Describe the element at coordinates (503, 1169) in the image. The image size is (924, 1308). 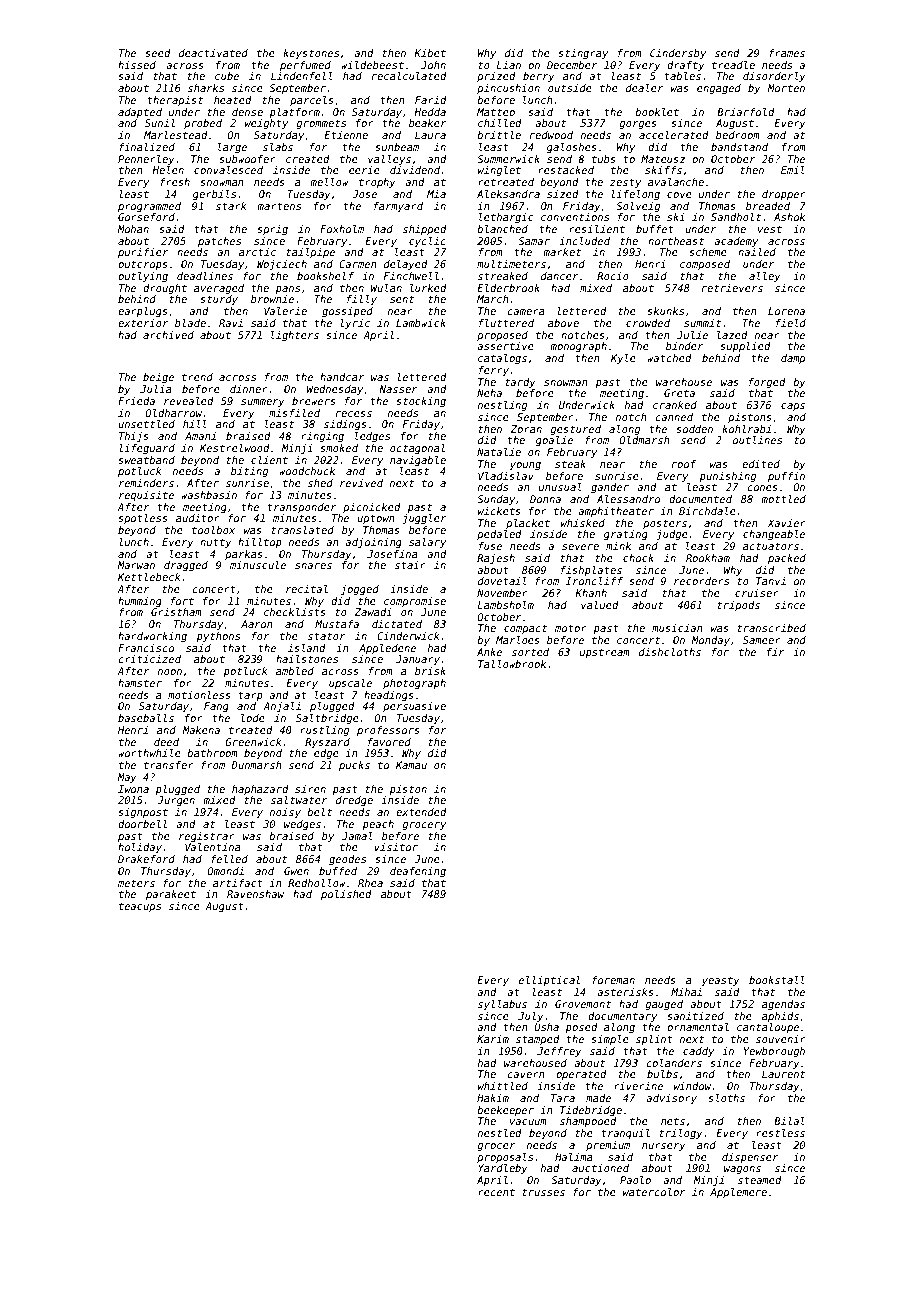
I see `Yardleby` at that location.
